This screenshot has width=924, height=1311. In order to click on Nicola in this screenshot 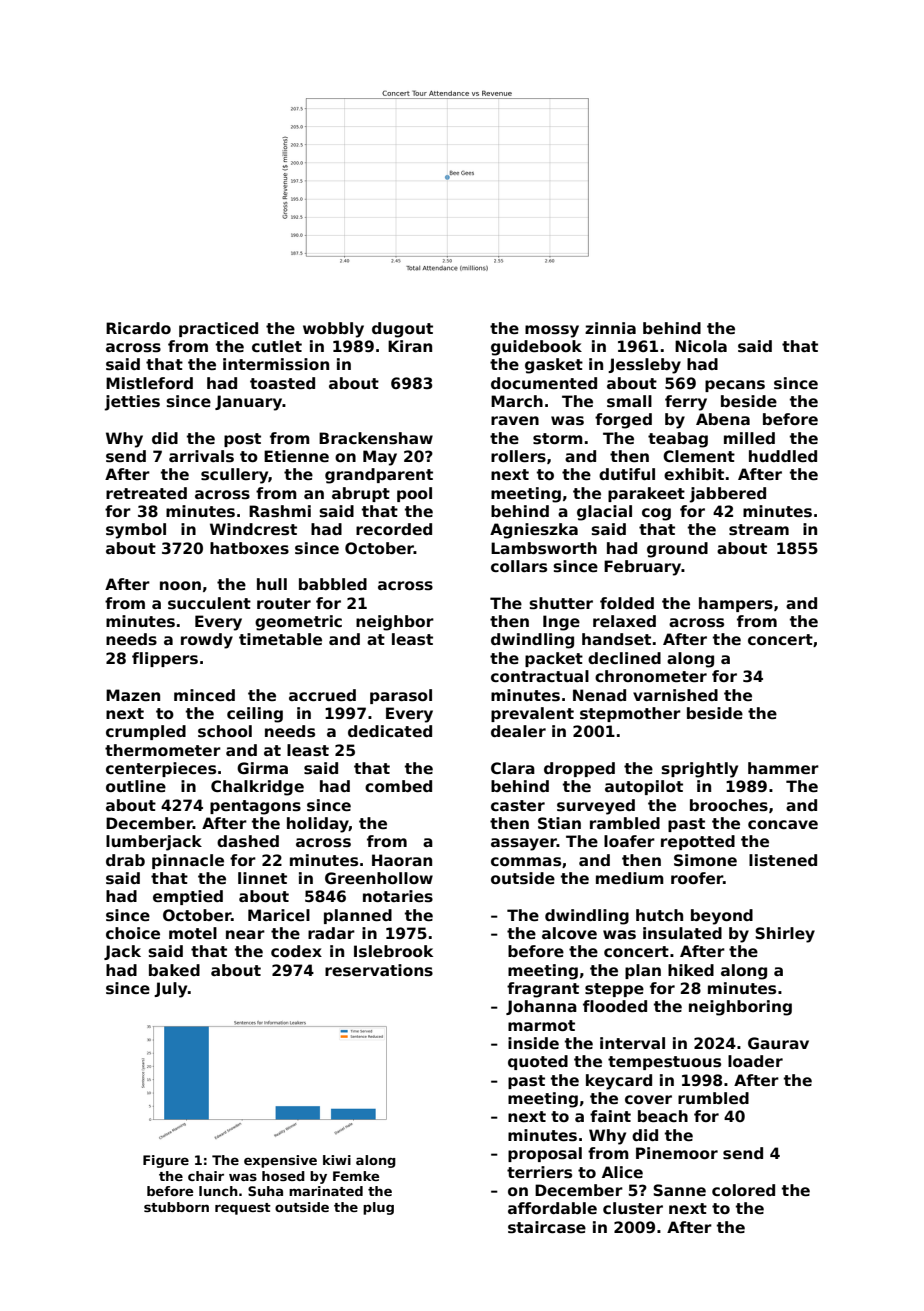, I will do `click(701, 346)`.
